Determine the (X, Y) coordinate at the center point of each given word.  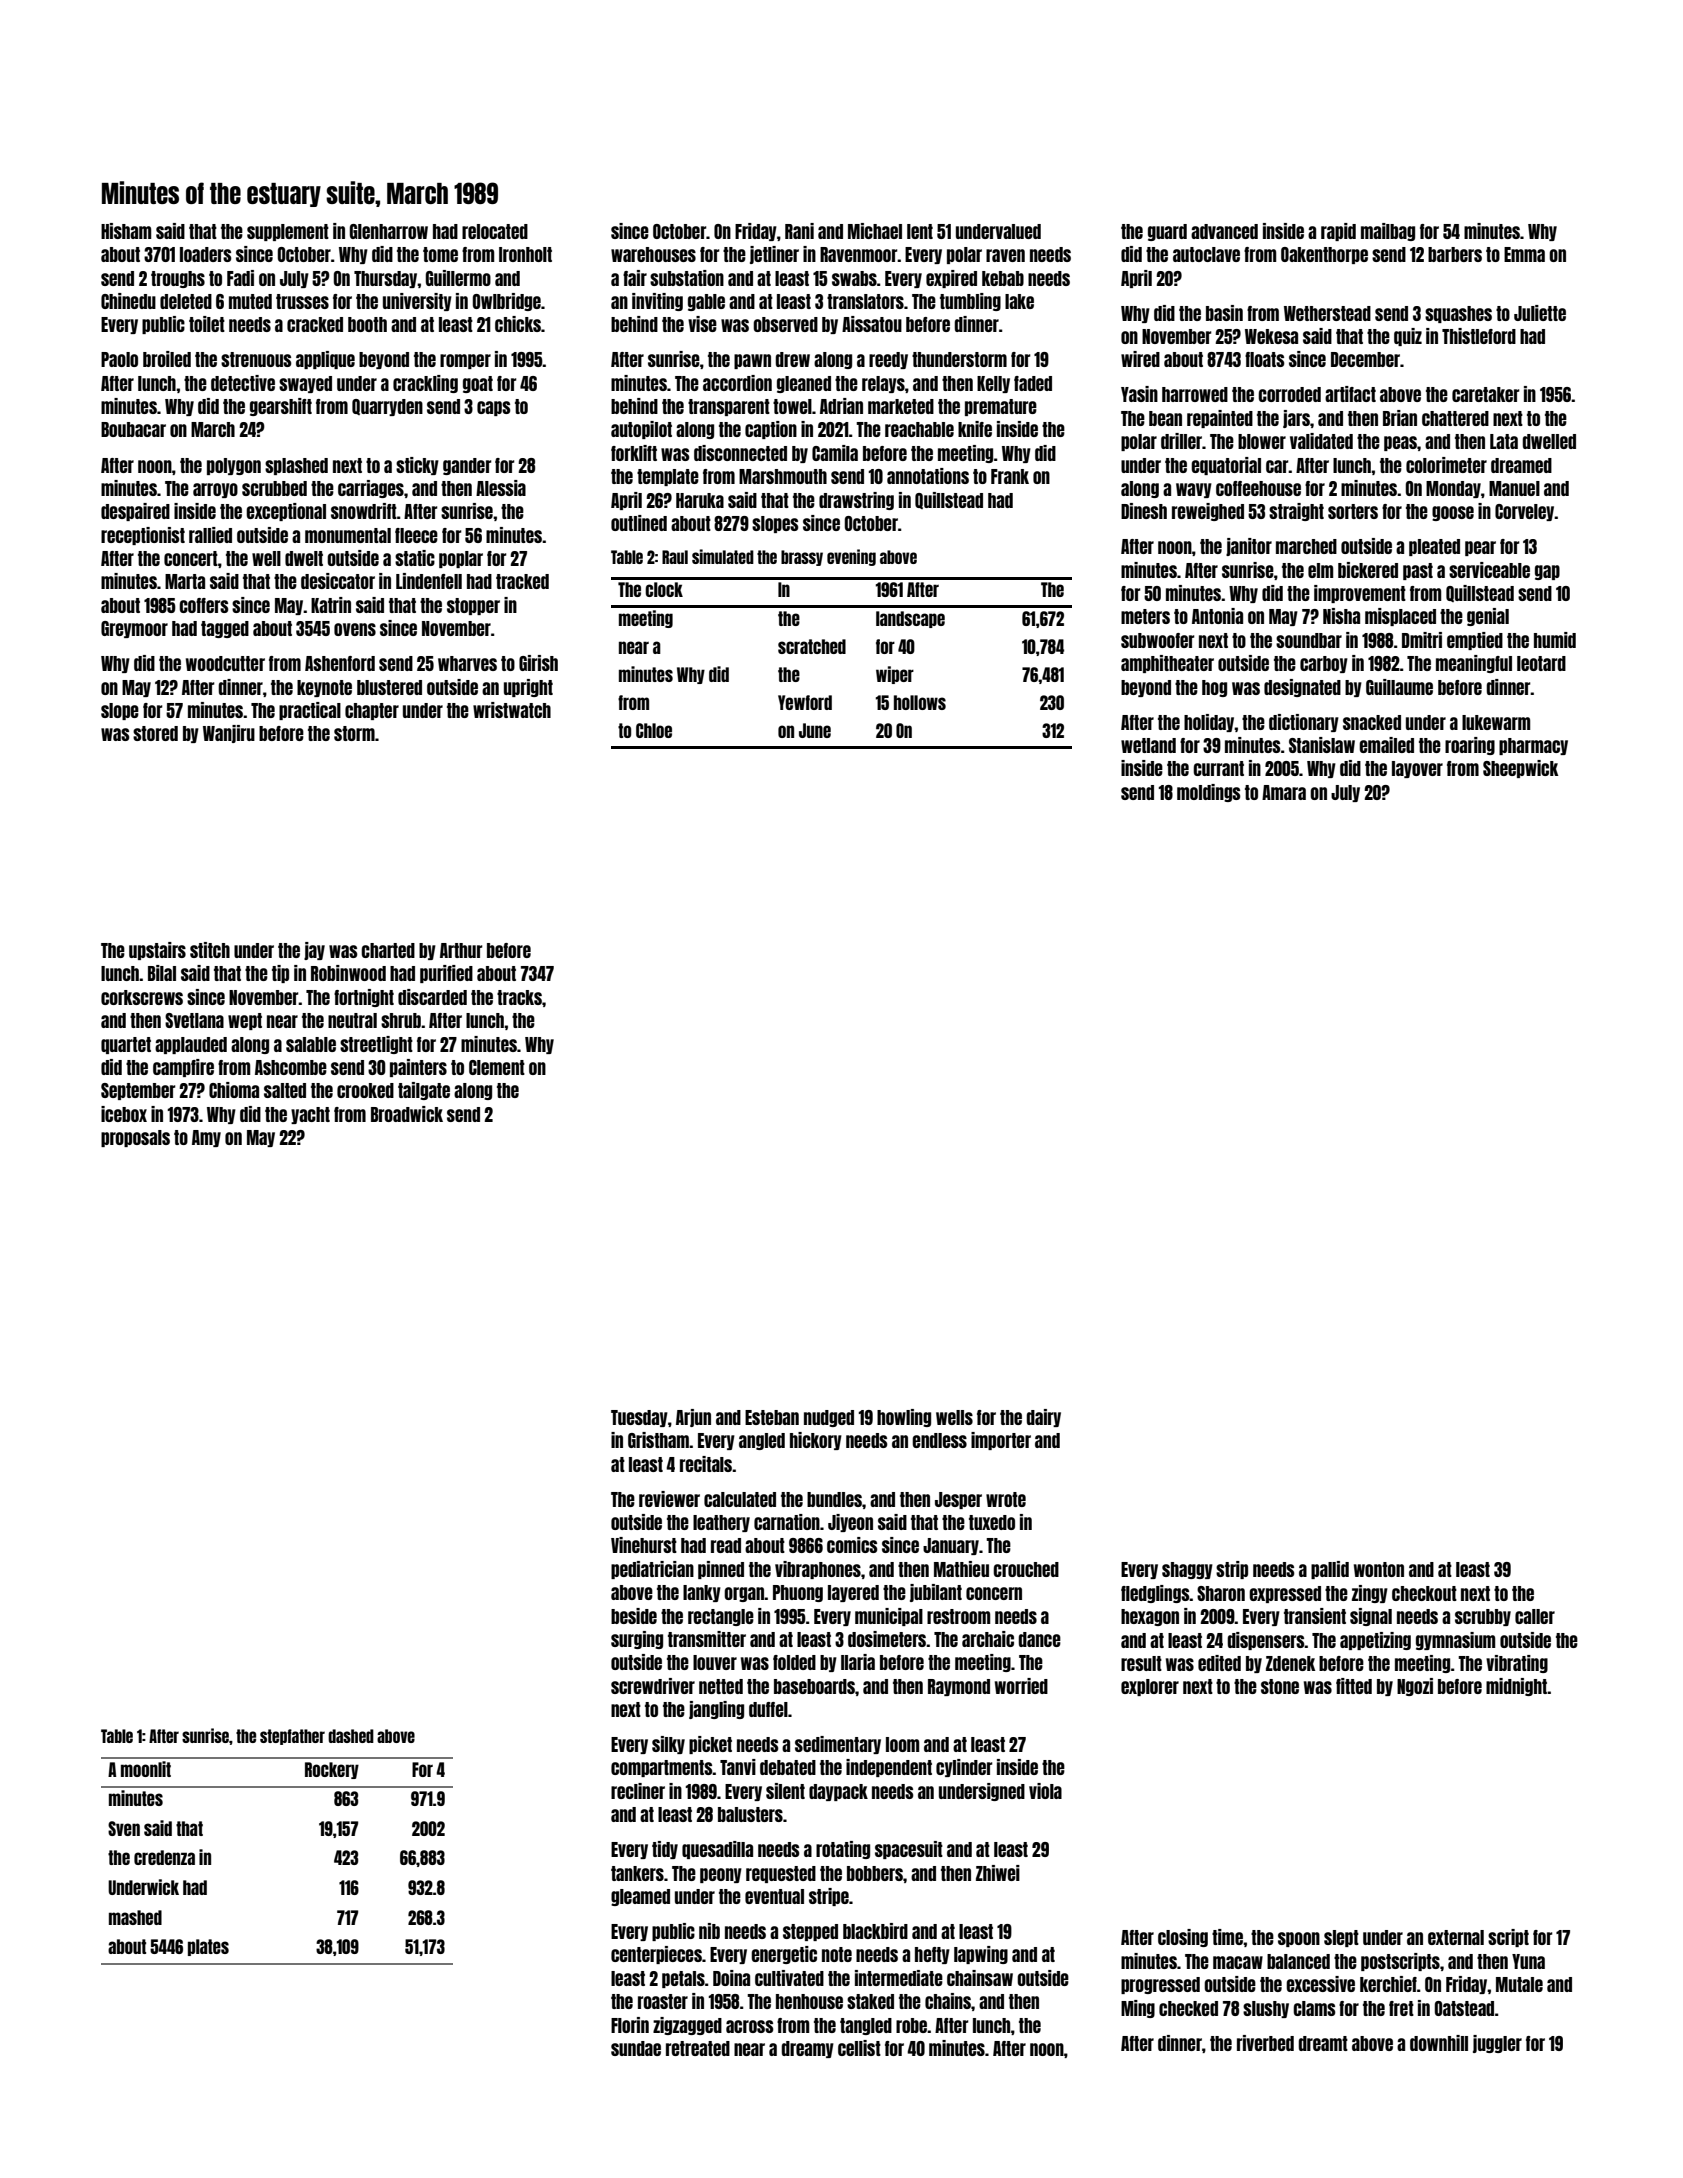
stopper (473, 606)
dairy (1043, 1418)
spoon (1299, 1939)
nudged (829, 1418)
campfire (183, 1068)
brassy (802, 558)
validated (1321, 441)
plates (208, 1947)
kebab (1003, 278)
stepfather (292, 1737)
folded (794, 1662)
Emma (1524, 254)
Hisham (126, 231)
